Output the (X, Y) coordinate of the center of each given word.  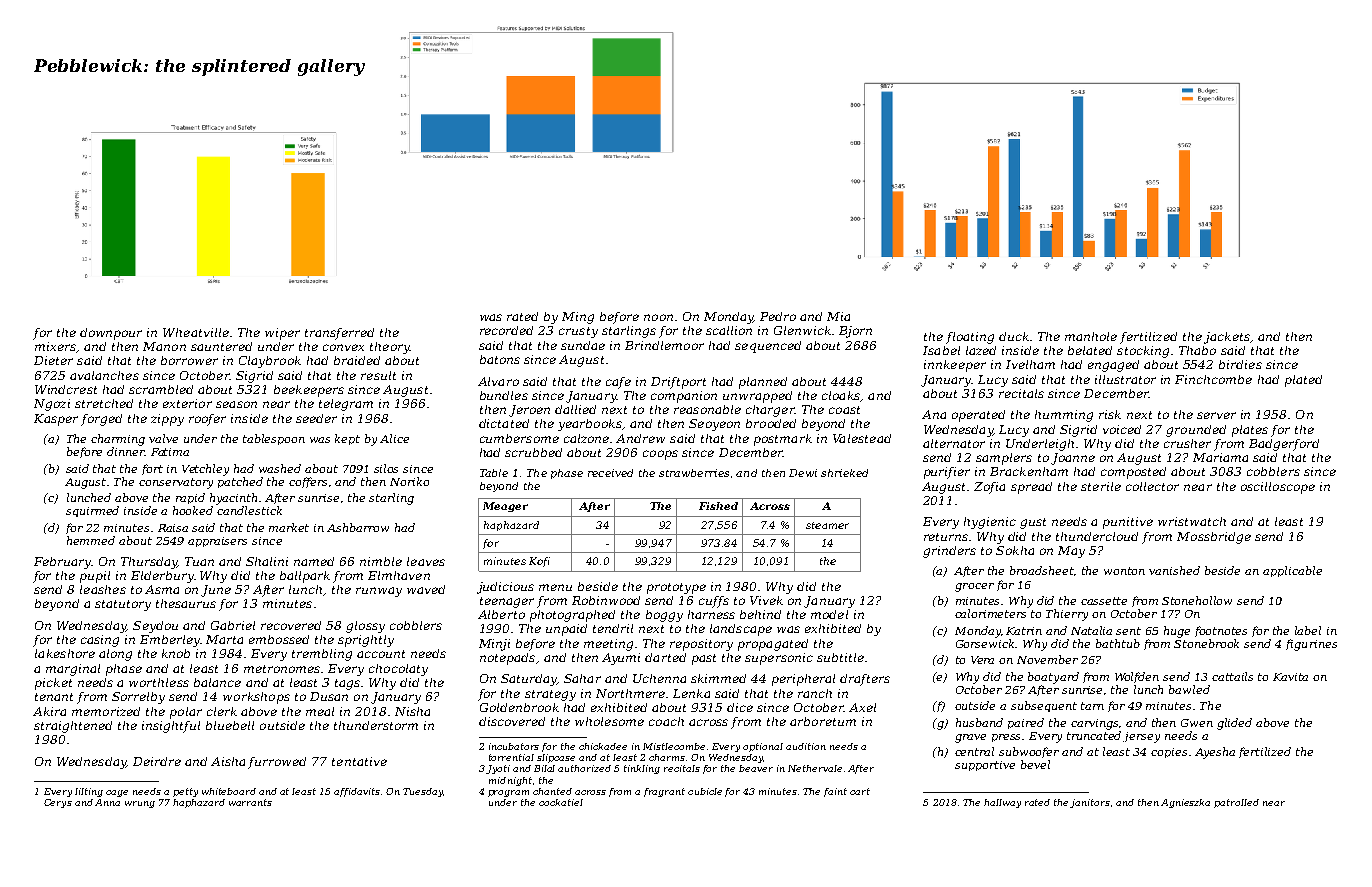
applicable (1292, 571)
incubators (514, 746)
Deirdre (157, 761)
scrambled (161, 389)
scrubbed (533, 452)
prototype (676, 588)
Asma (162, 589)
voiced (1122, 429)
